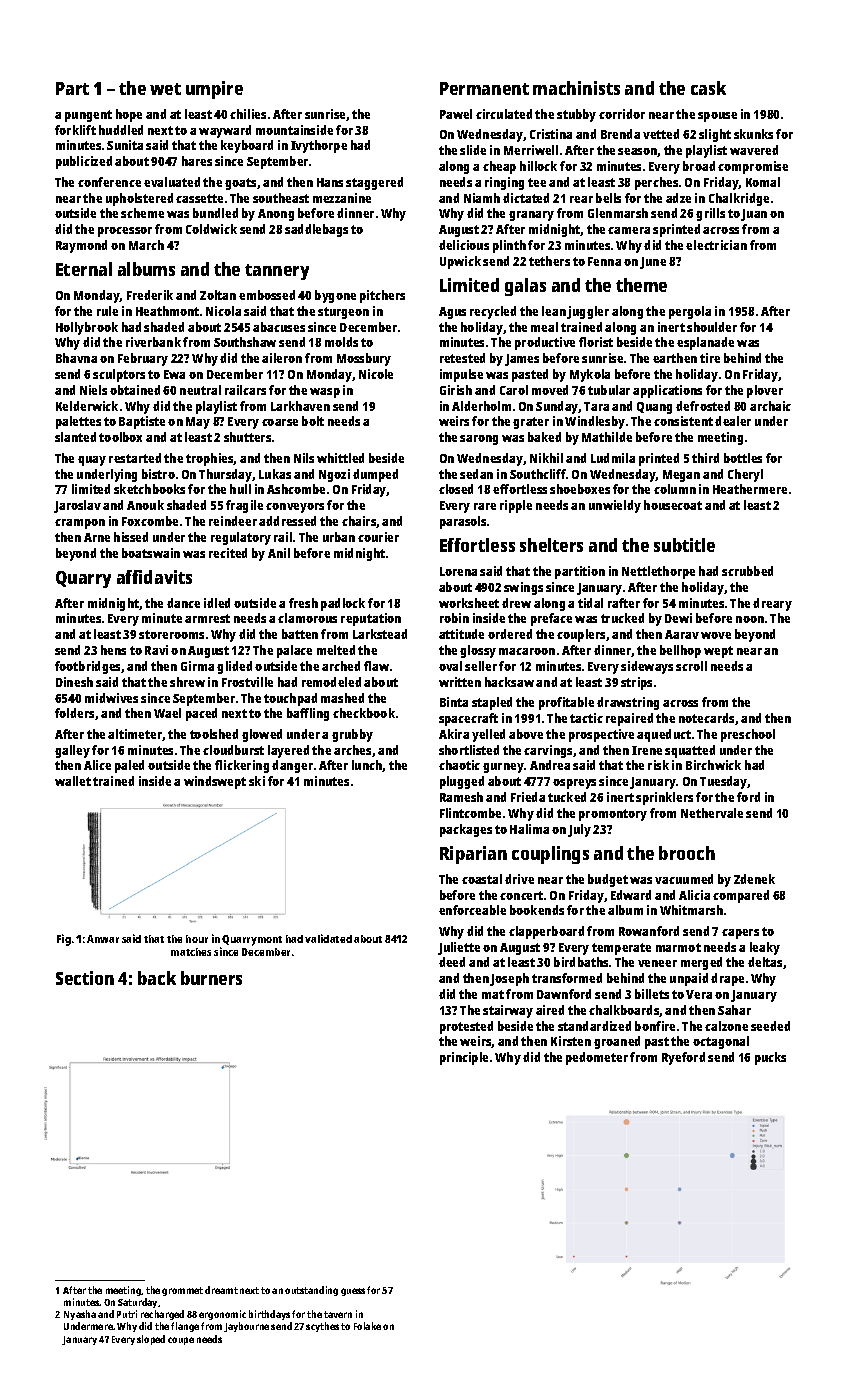  I want to click on Mykola, so click(590, 375).
